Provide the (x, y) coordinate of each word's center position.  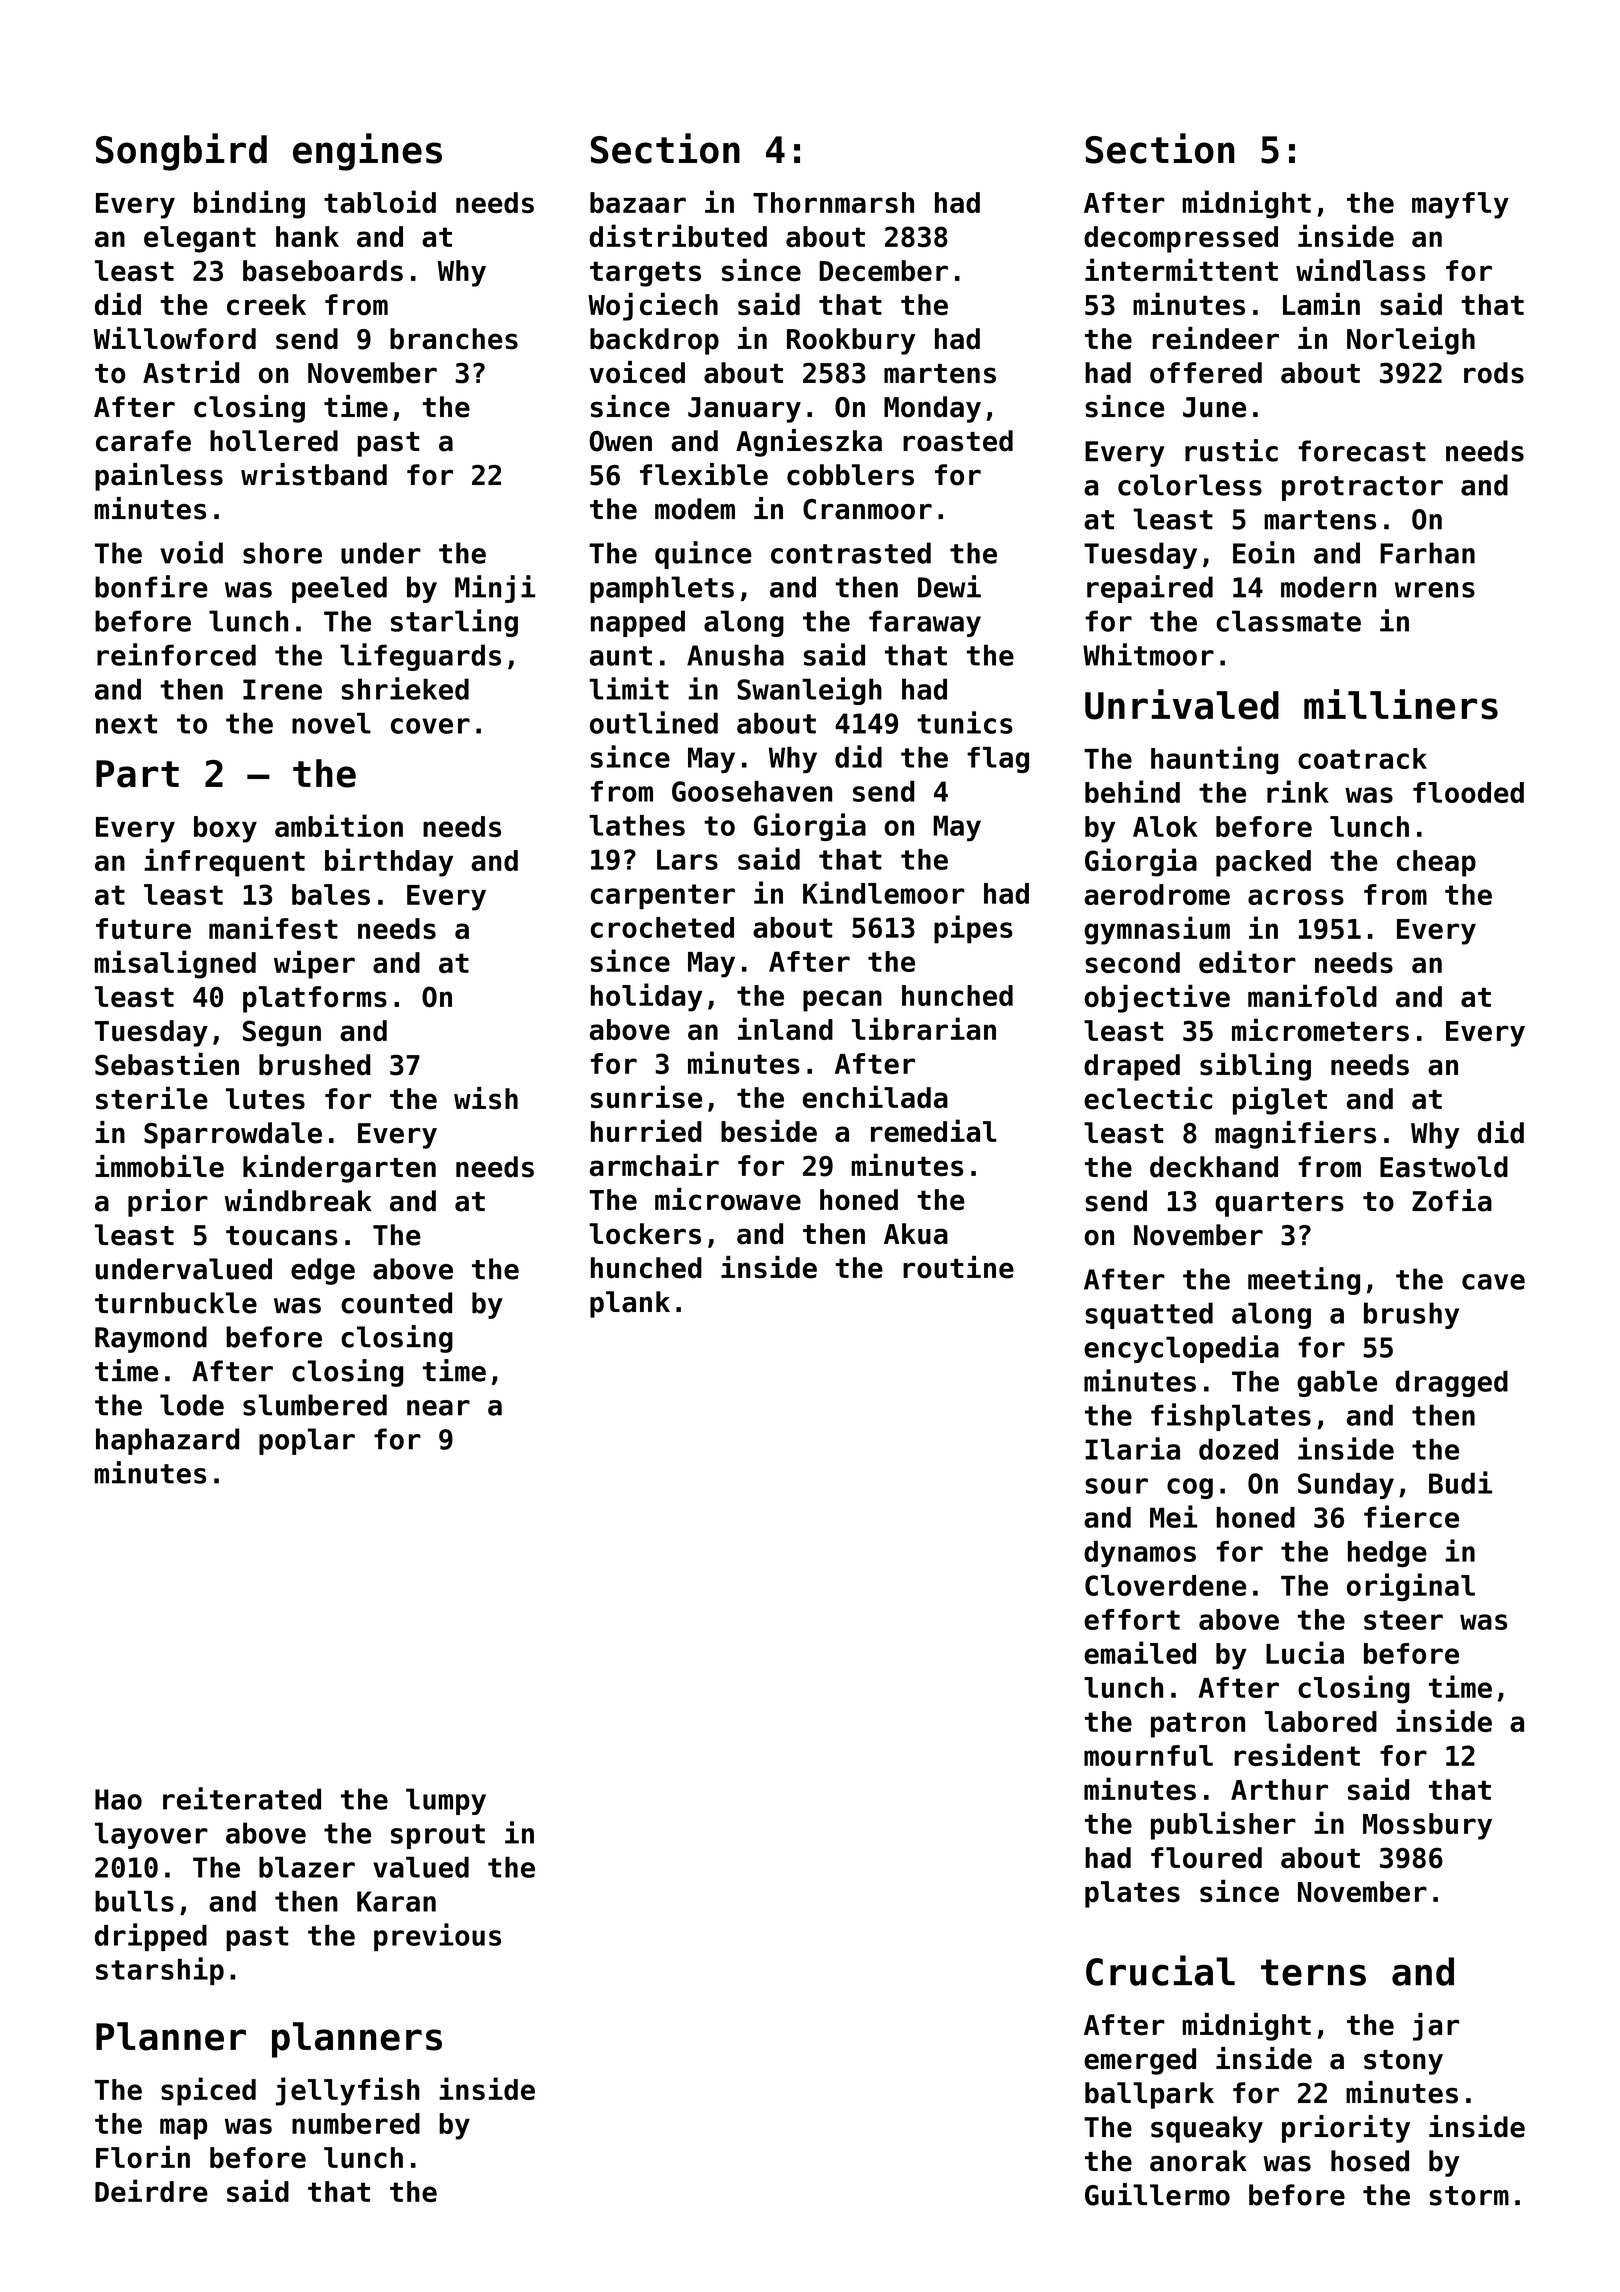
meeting (1304, 1281)
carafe (143, 441)
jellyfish (348, 2091)
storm (1469, 2196)
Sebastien (167, 1064)
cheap (1436, 863)
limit (629, 688)
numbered (356, 2123)
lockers (645, 1234)
